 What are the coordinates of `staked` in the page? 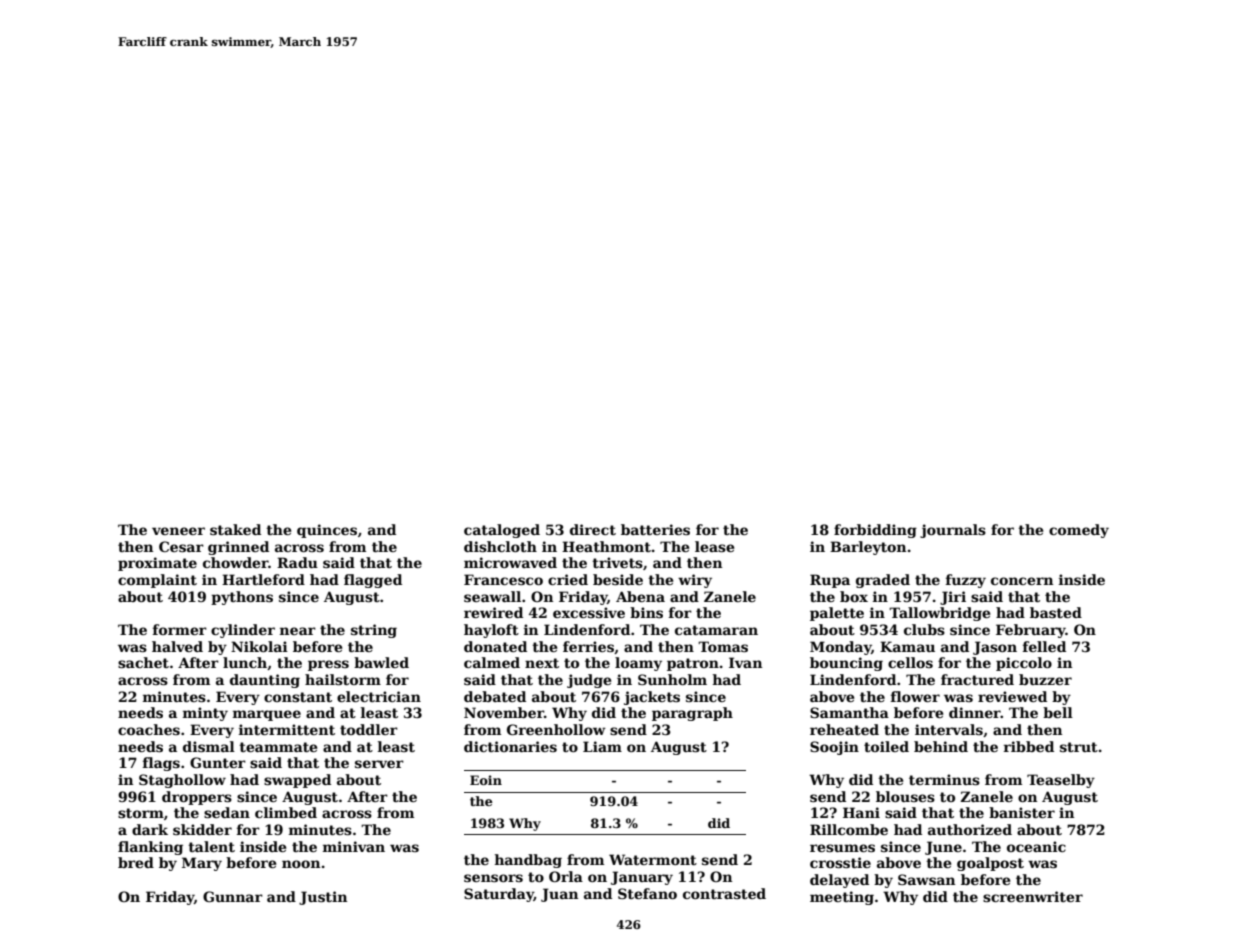 It's located at (235, 529).
